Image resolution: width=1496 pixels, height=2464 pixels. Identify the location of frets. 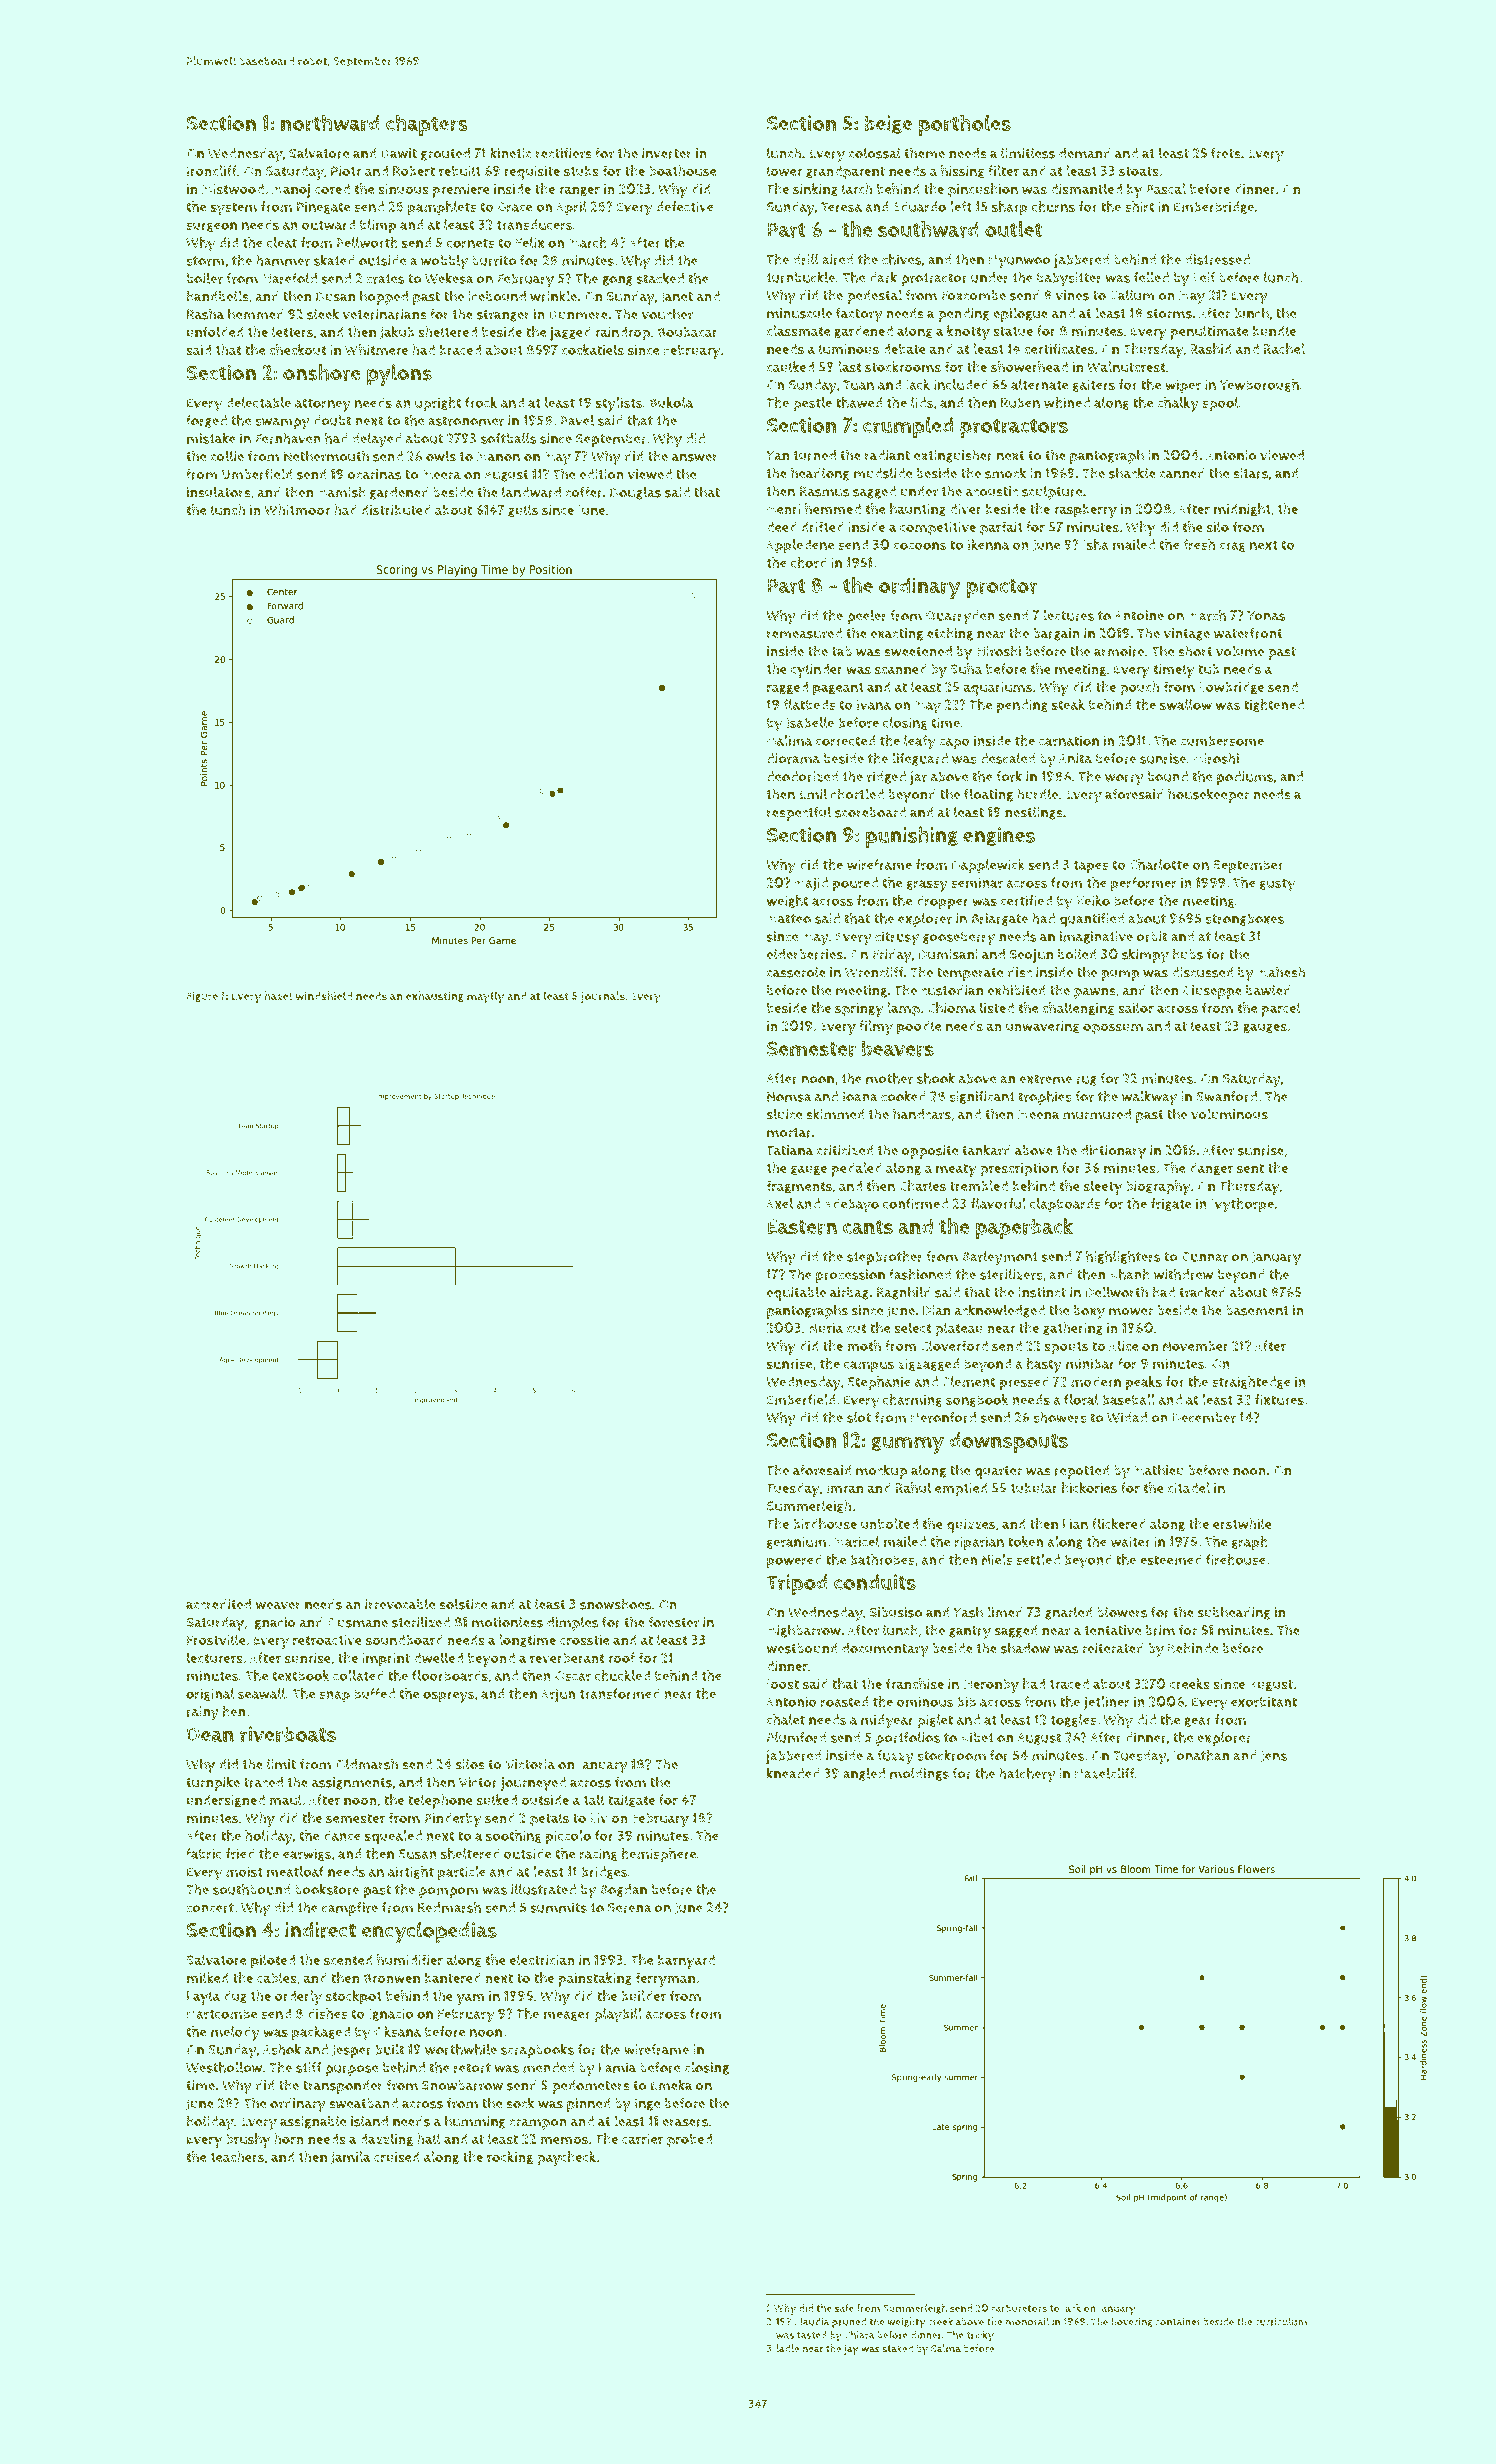
(1226, 153).
